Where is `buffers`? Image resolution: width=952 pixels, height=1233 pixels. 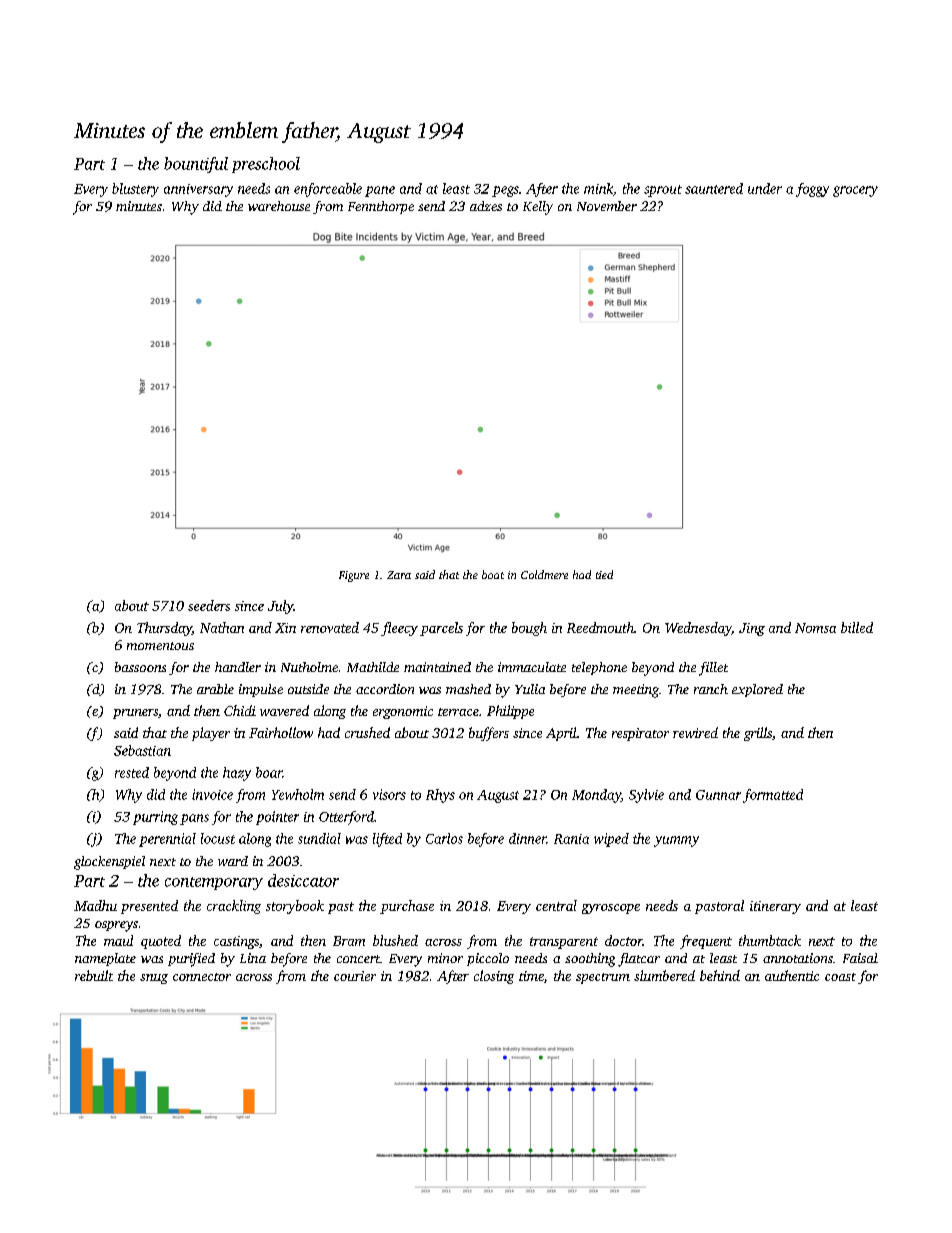
buffers is located at coordinates (489, 734).
